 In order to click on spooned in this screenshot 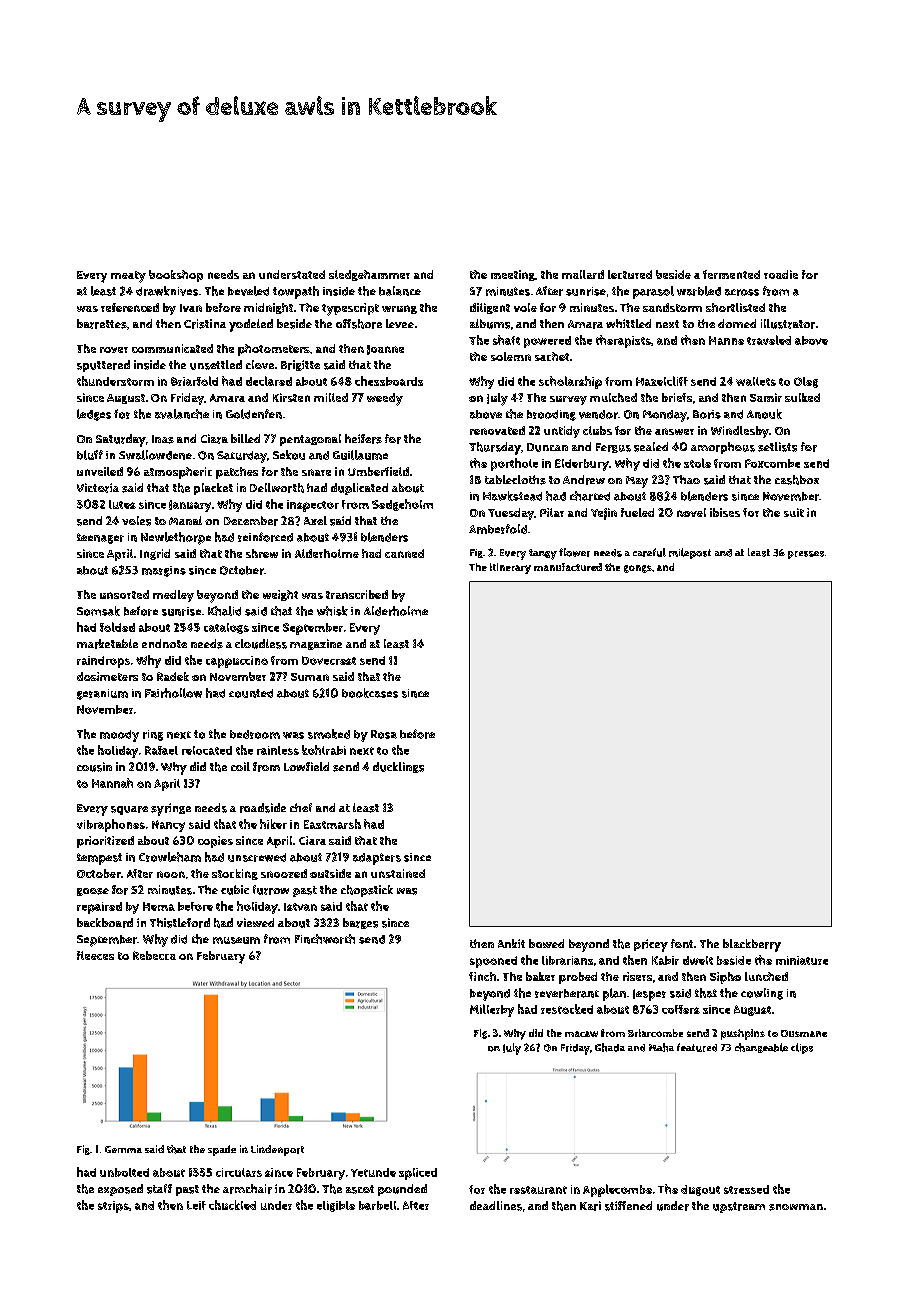, I will do `click(493, 962)`.
